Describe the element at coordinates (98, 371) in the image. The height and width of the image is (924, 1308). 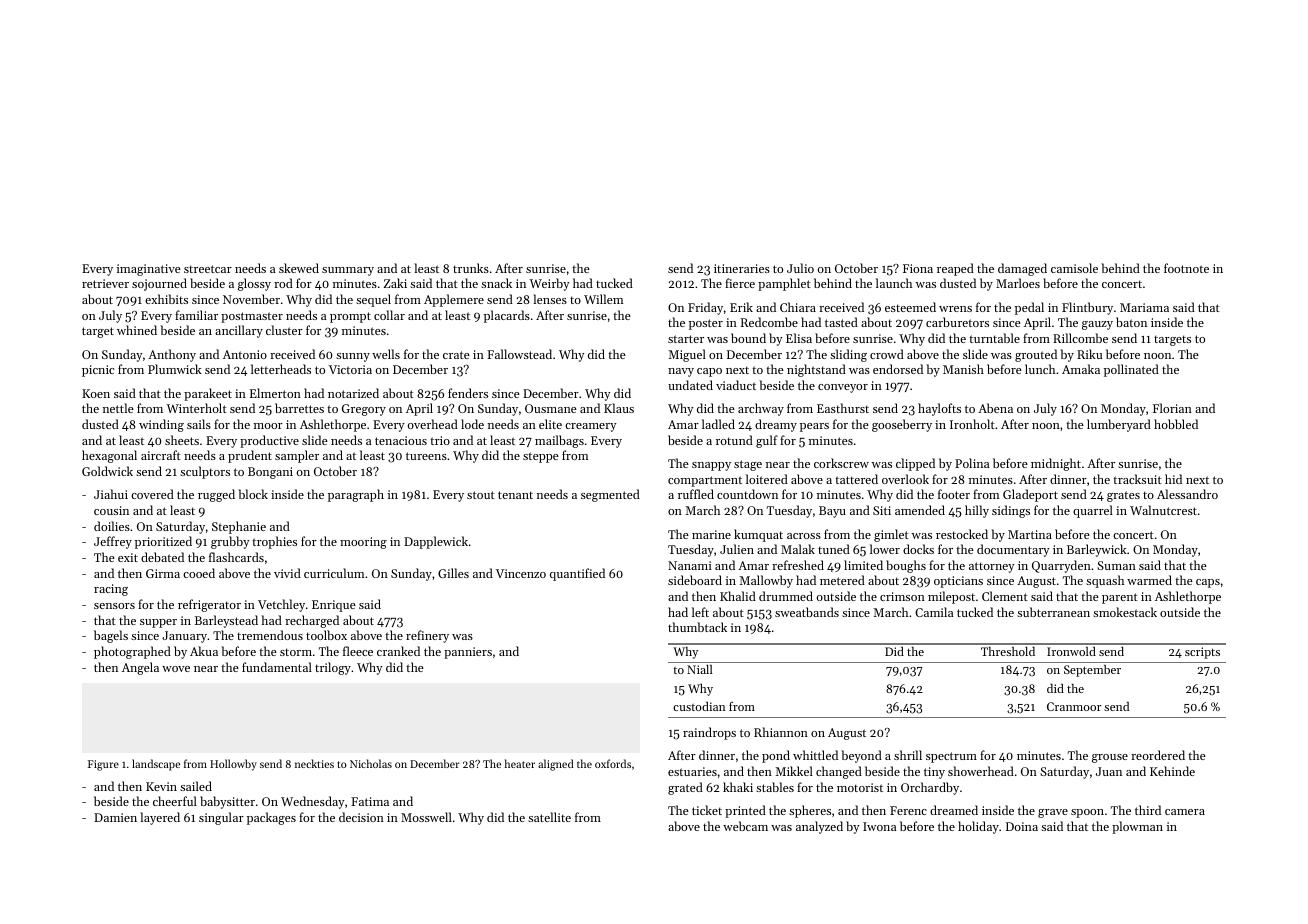
I see `picnic` at that location.
